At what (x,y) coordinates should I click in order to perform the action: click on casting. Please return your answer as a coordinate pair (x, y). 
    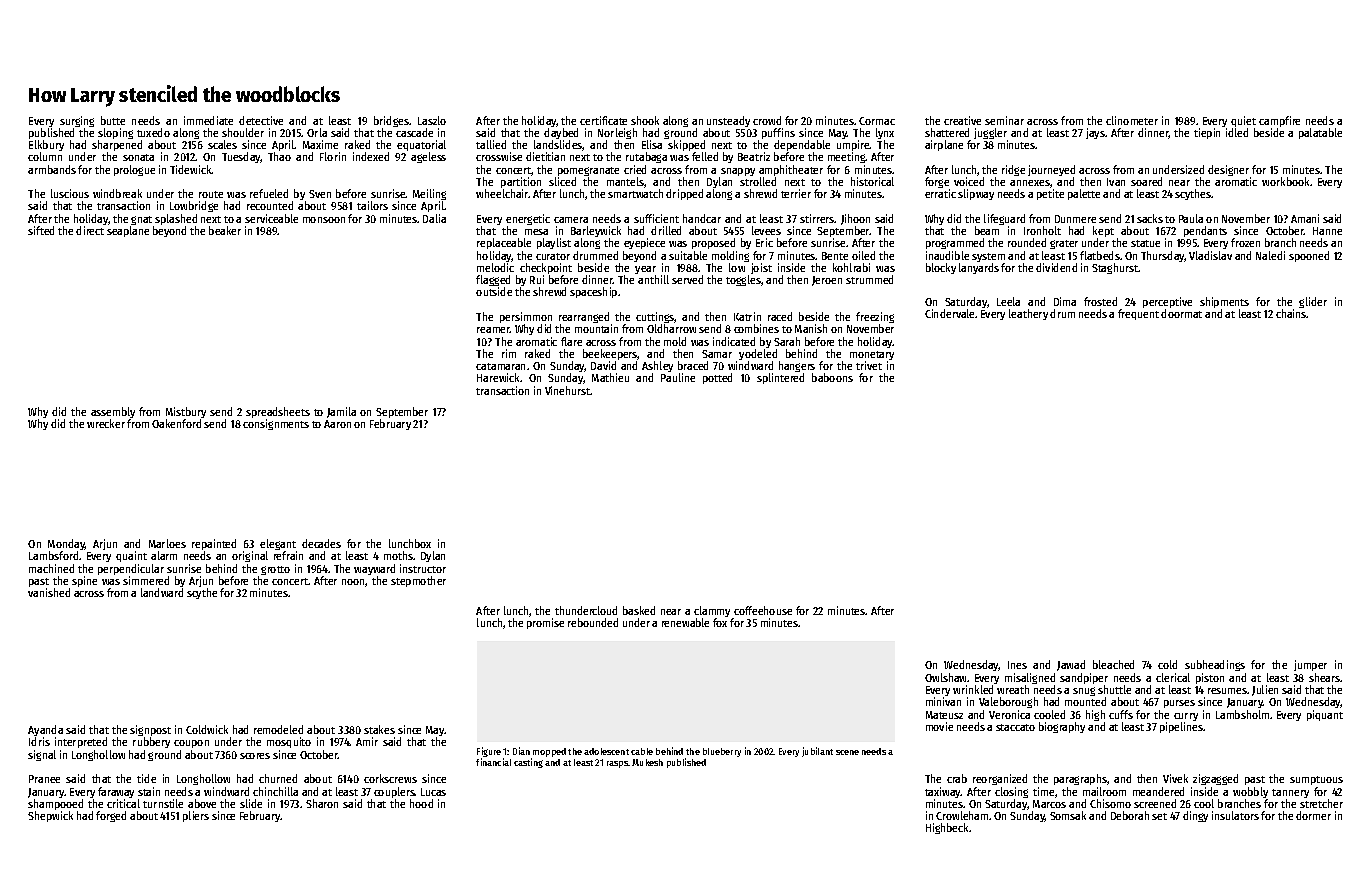
    Looking at the image, I should click on (528, 763).
